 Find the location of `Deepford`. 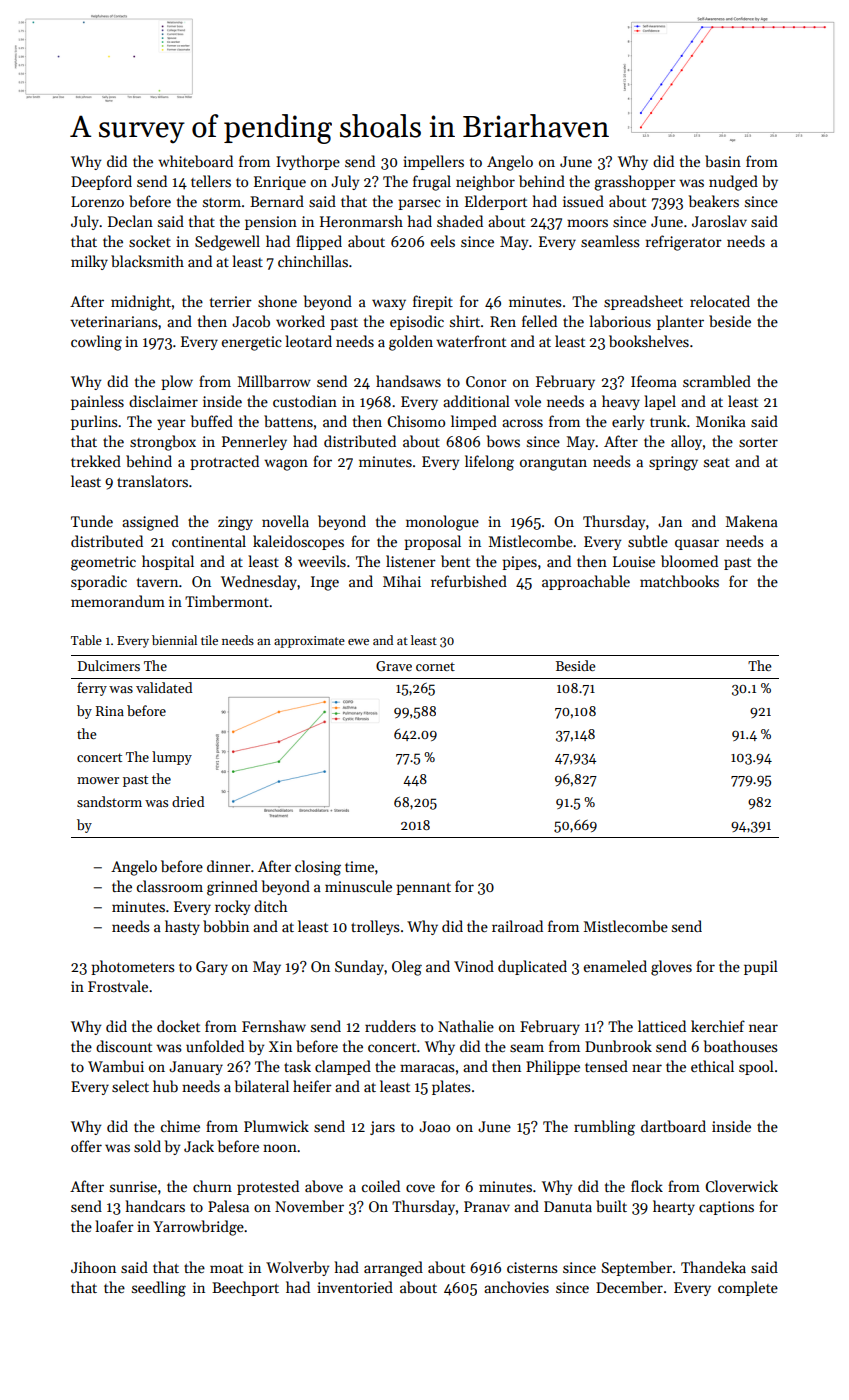

Deepford is located at coordinates (101, 182).
